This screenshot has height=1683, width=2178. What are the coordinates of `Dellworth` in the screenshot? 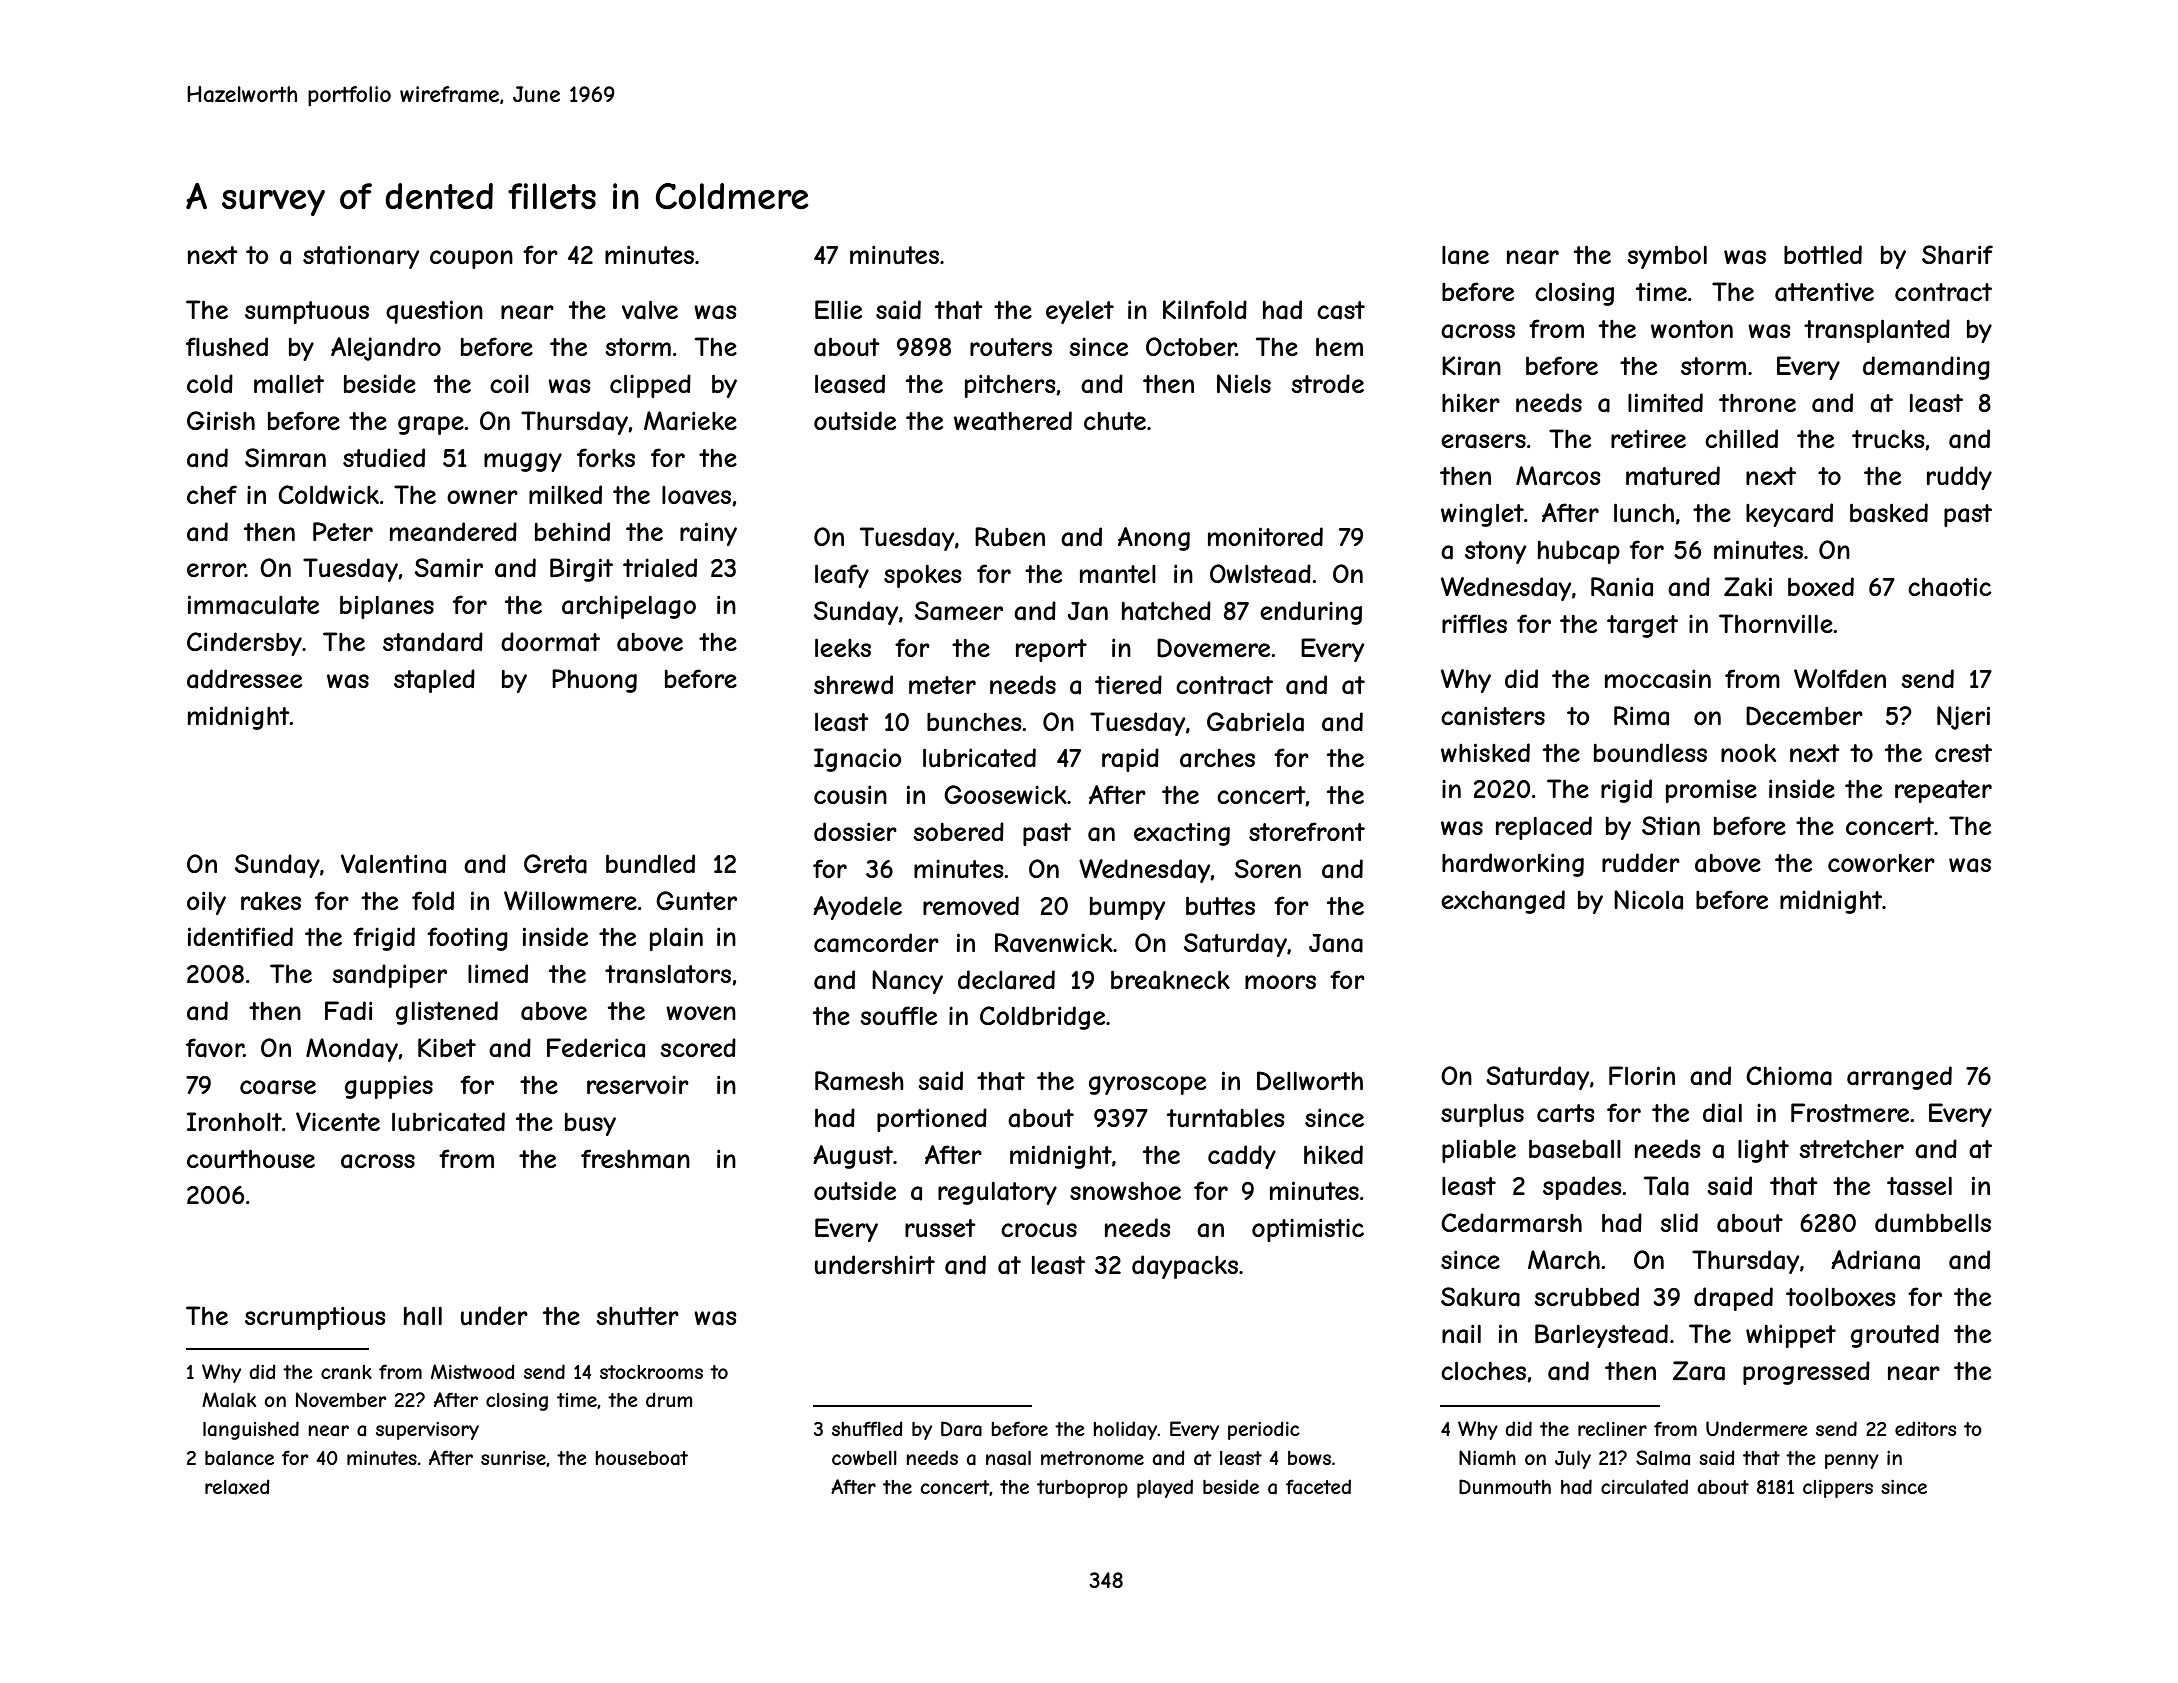 It's located at (1310, 1081).
